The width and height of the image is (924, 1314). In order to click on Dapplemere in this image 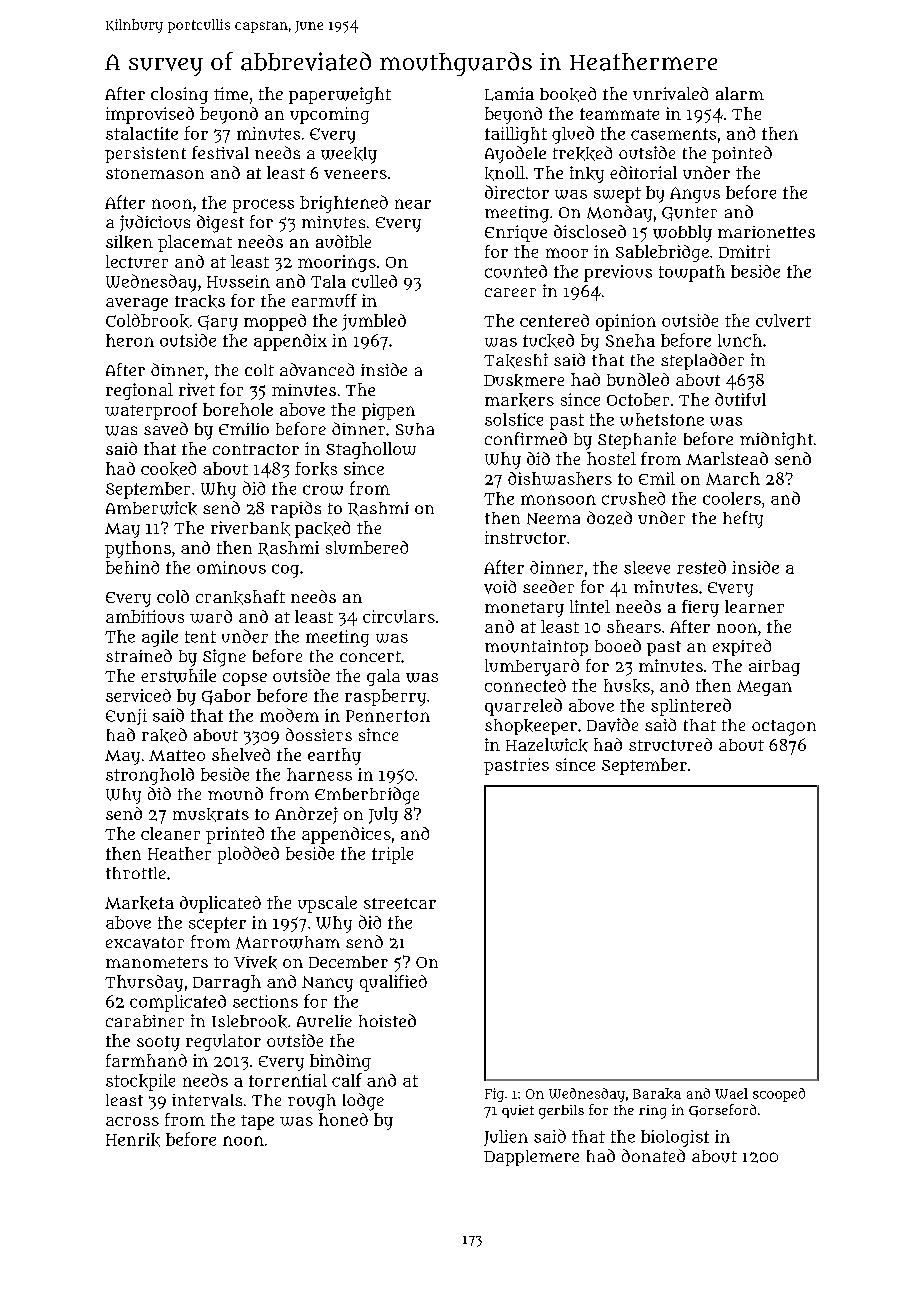, I will do `click(531, 1158)`.
